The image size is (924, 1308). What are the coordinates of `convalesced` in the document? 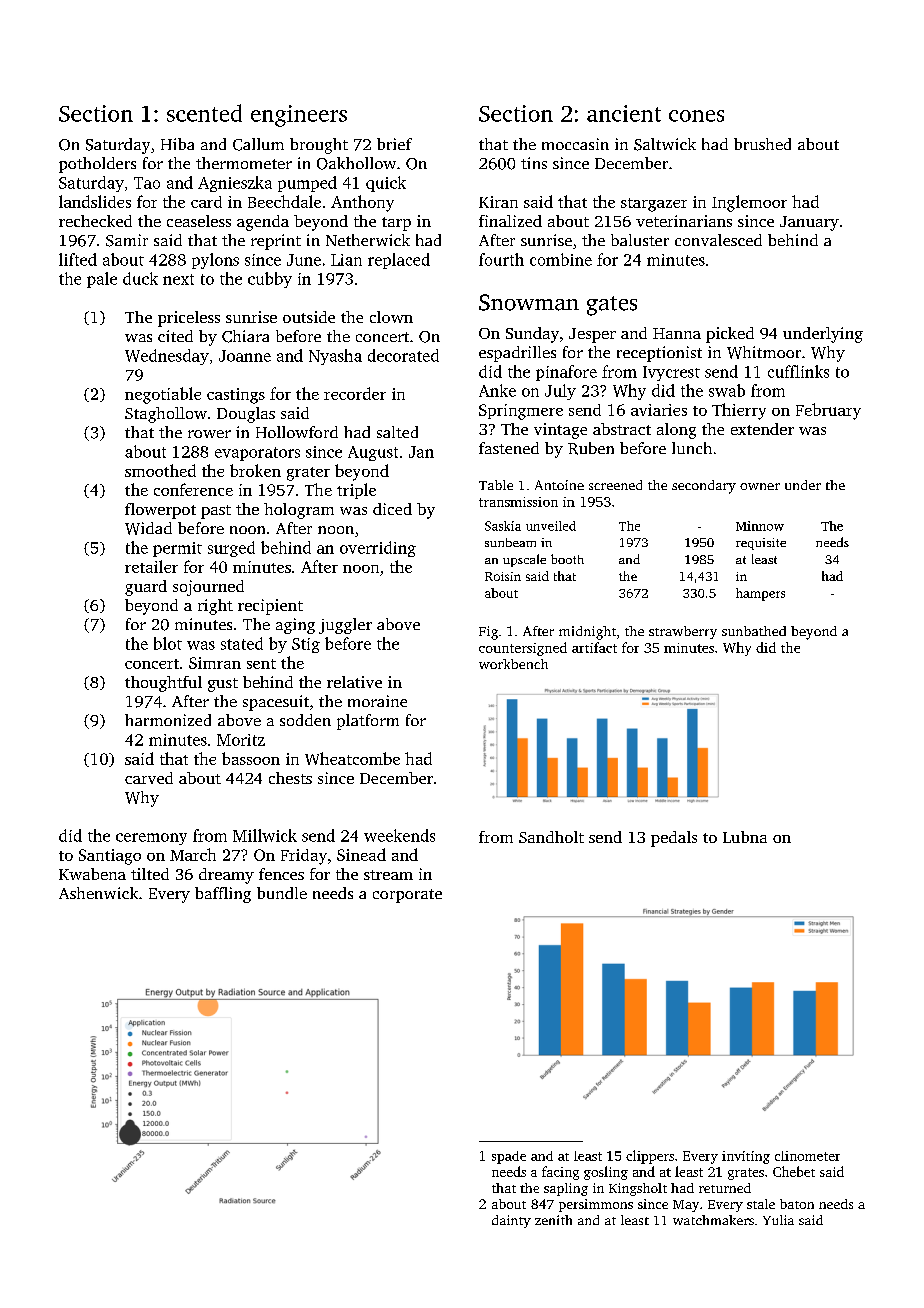 It's located at (718, 240).
